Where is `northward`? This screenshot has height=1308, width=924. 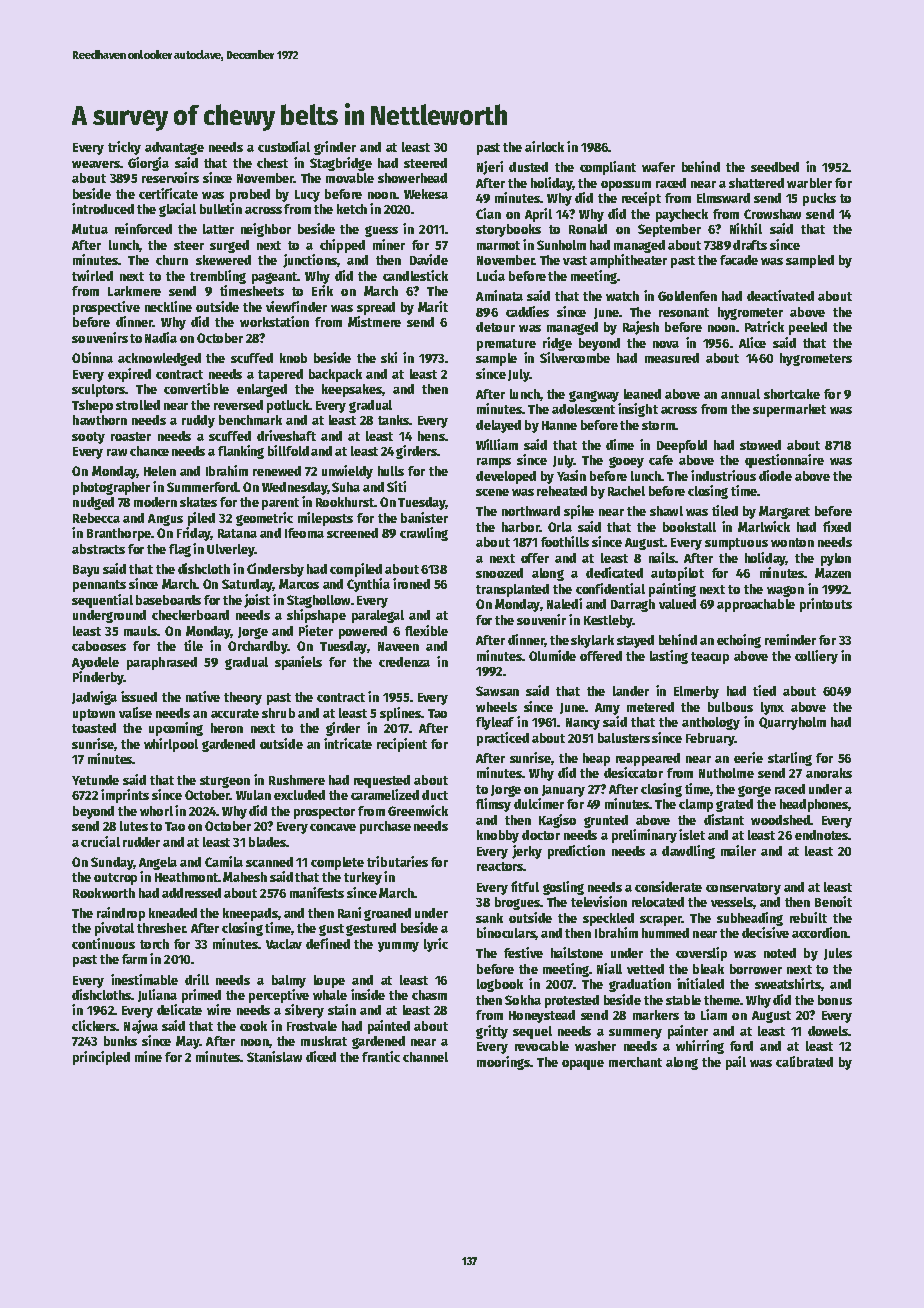 northward is located at coordinates (531, 511).
